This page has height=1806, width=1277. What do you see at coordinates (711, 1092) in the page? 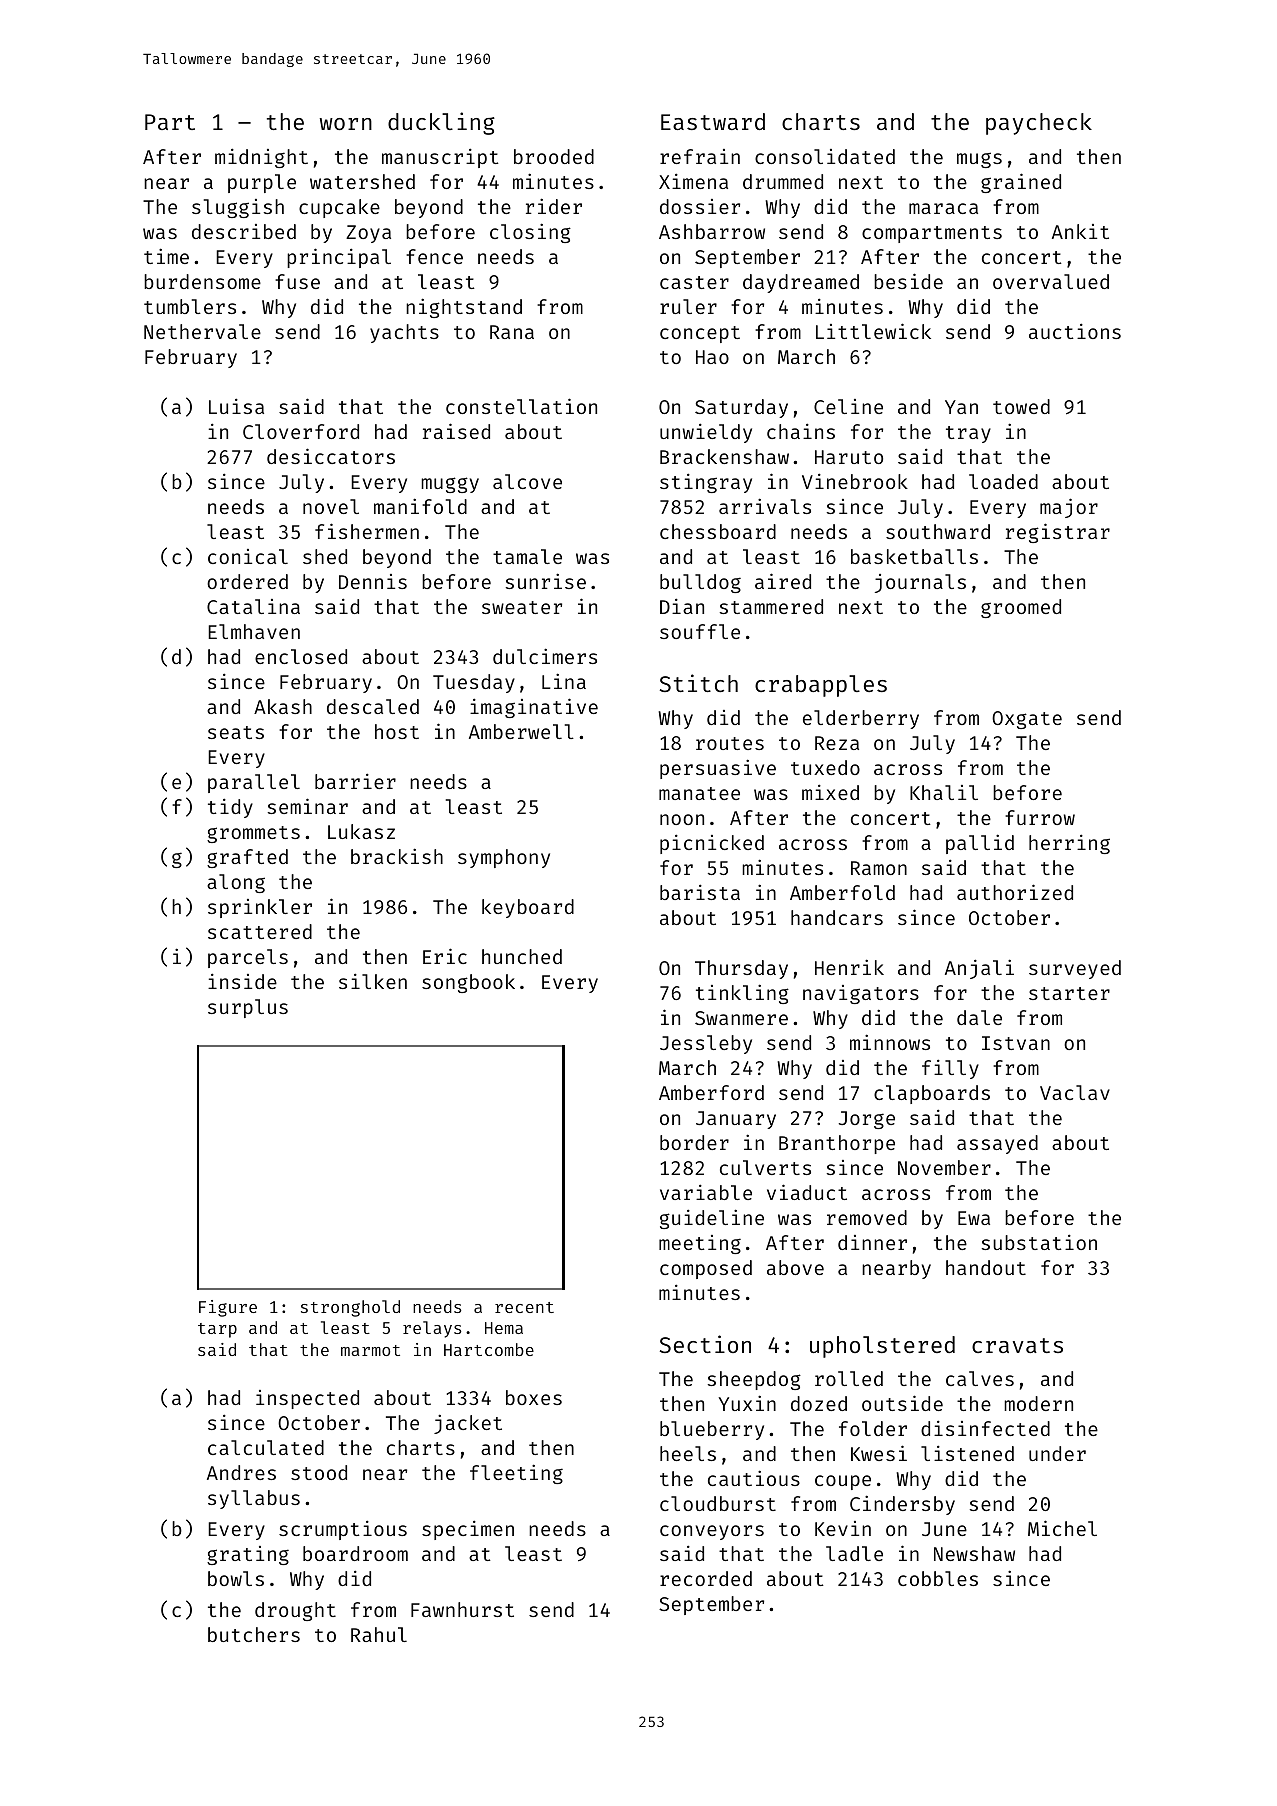
I see `Amberford` at bounding box center [711, 1092].
